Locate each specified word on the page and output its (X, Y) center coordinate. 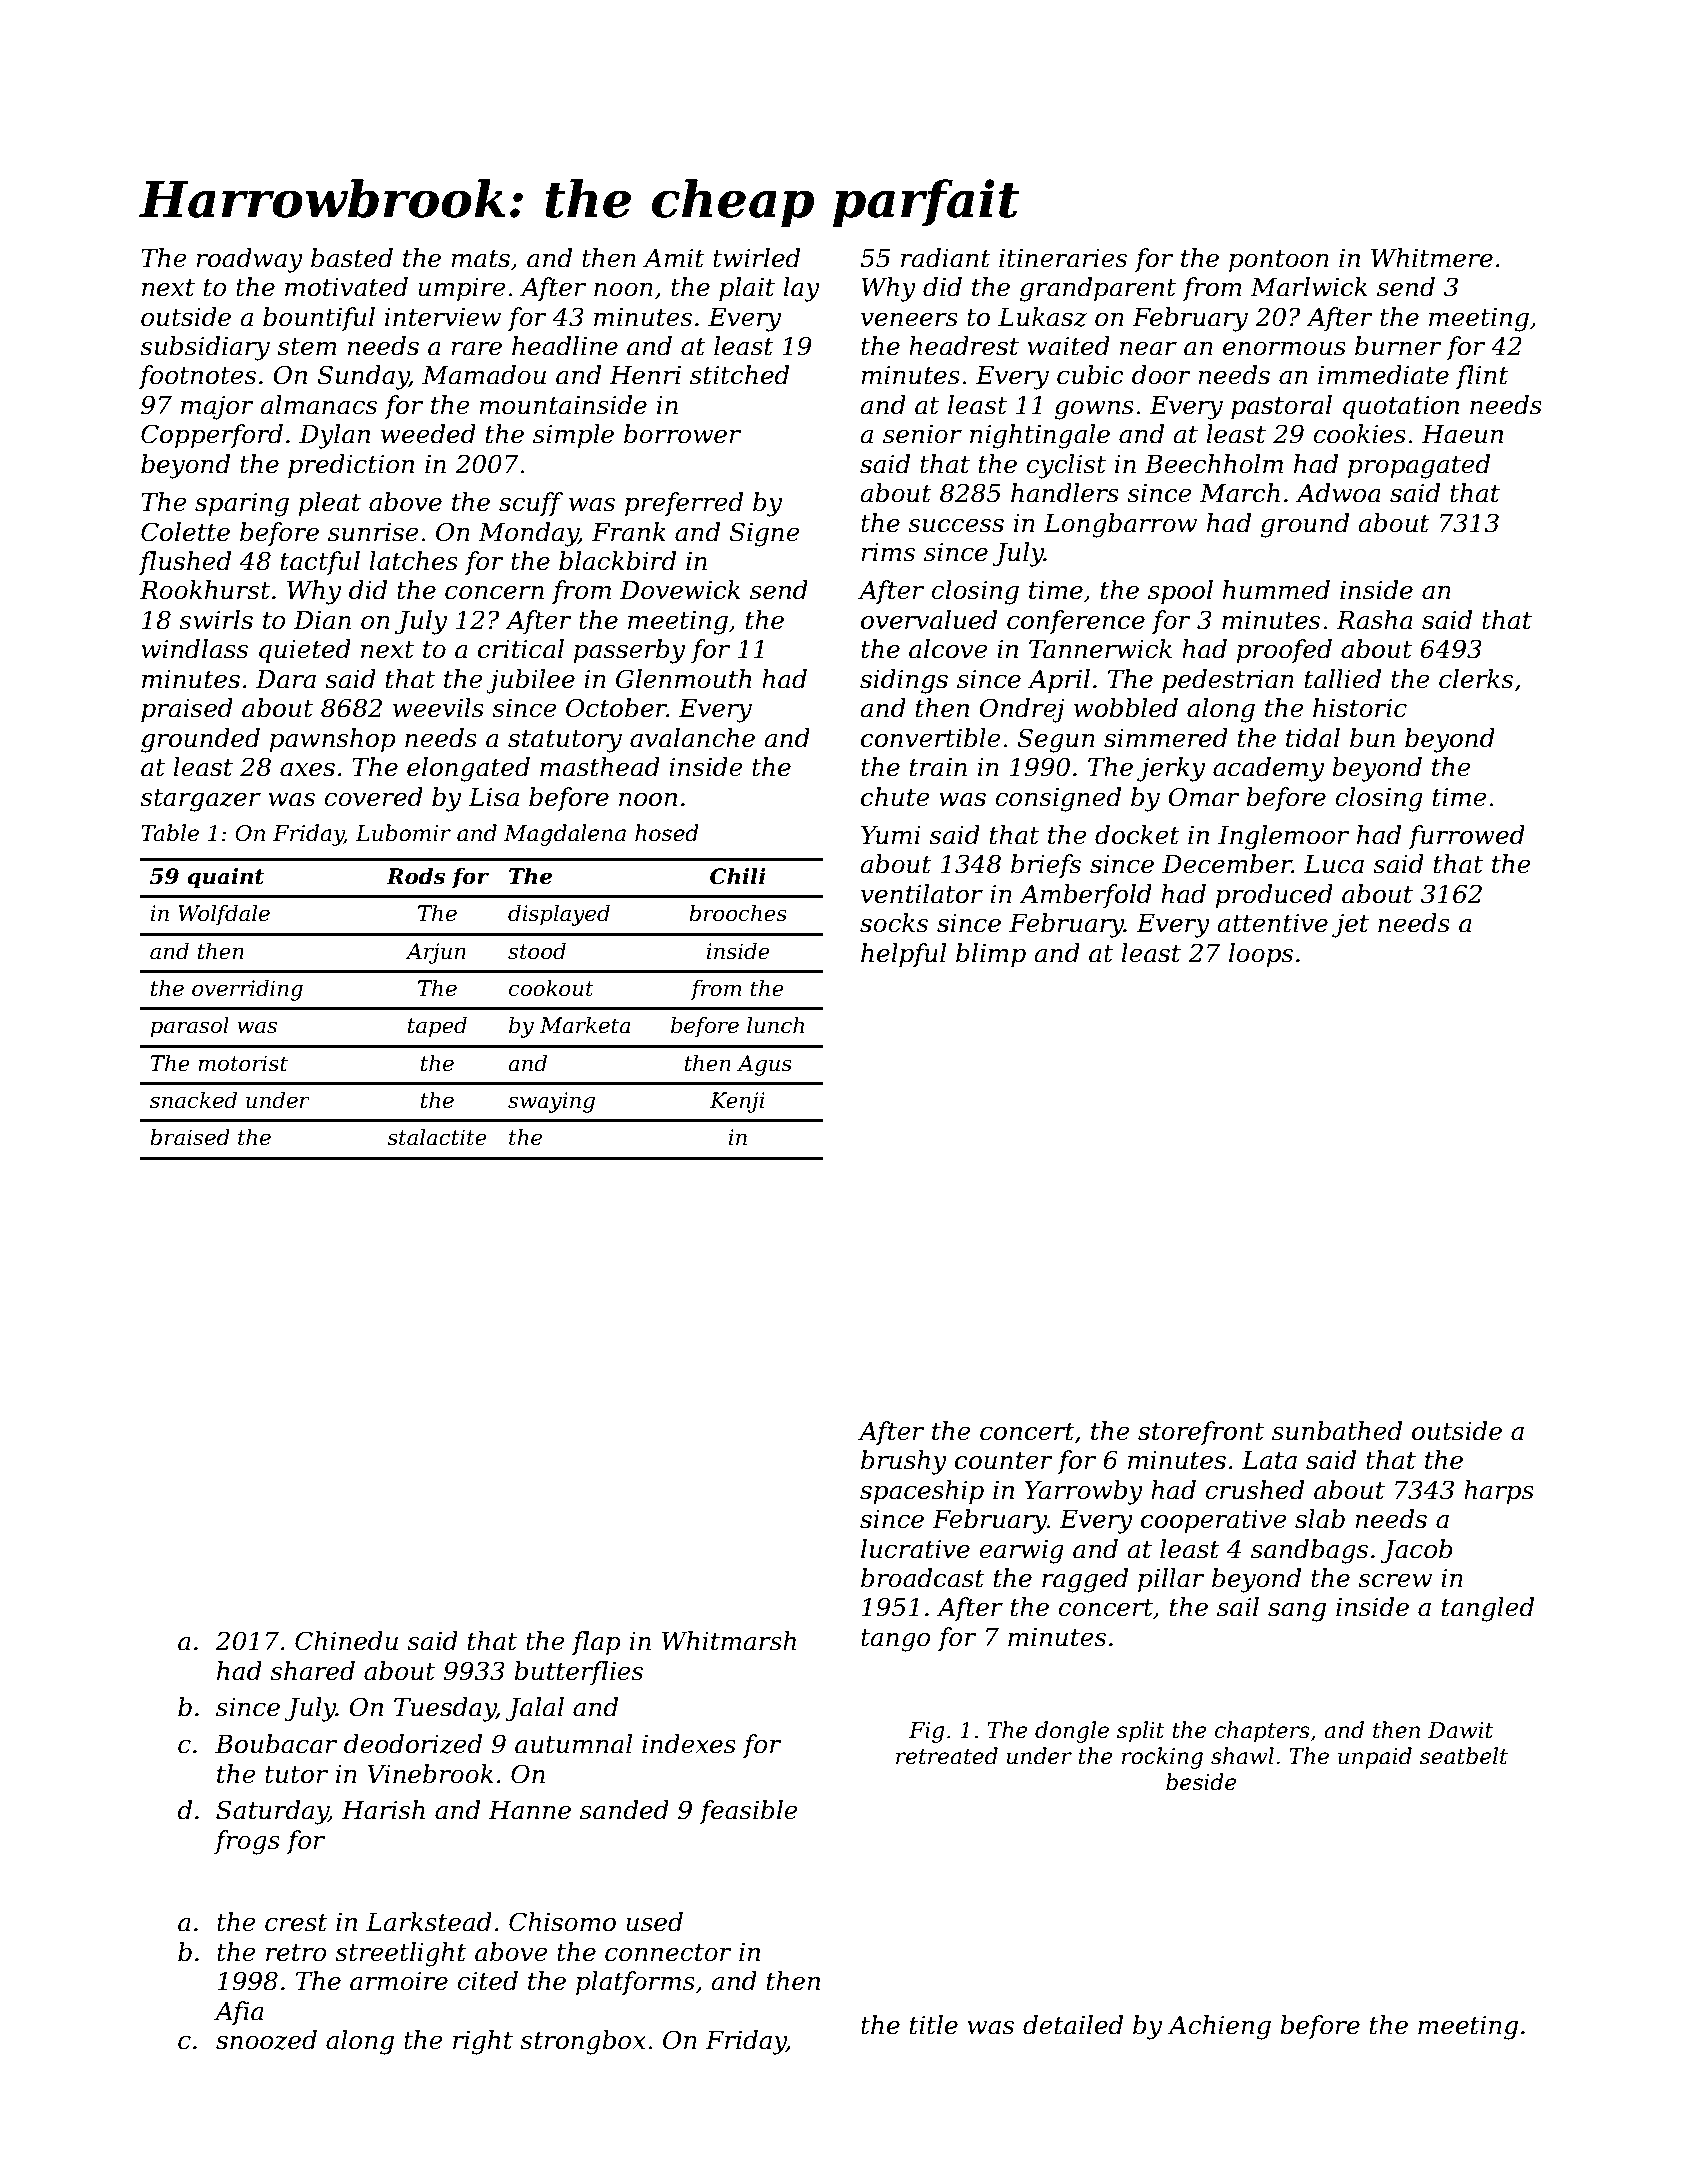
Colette (185, 532)
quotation (1401, 407)
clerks (1476, 679)
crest (296, 1923)
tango (895, 1640)
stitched (739, 375)
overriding (247, 990)
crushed (1254, 1490)
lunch (775, 1025)
